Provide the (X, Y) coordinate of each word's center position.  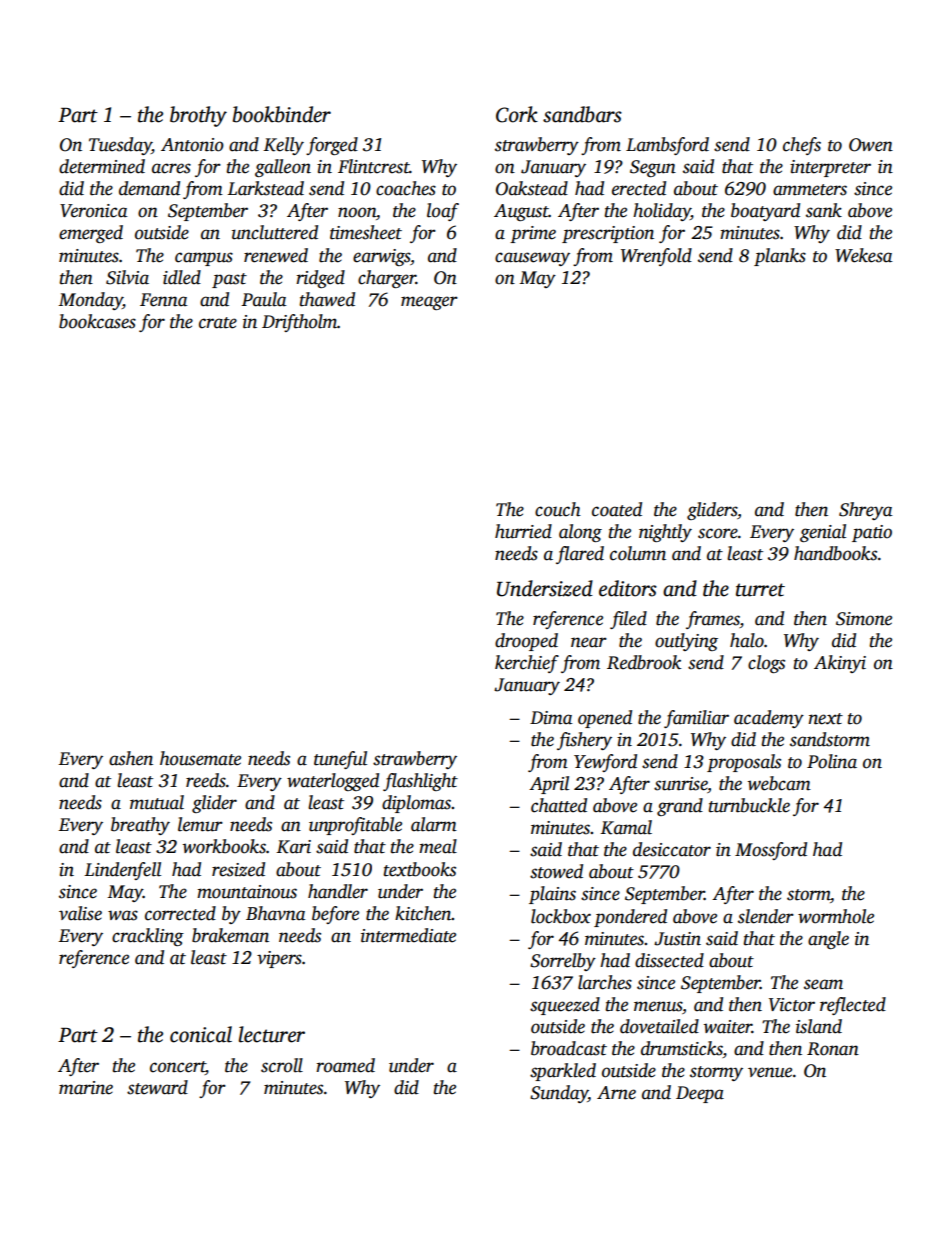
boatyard (765, 212)
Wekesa (864, 255)
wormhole (836, 916)
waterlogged (333, 782)
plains (552, 895)
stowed (556, 871)
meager (429, 303)
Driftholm (299, 323)
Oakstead (532, 188)
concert (178, 1067)
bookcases (97, 321)
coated (617, 509)
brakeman (230, 935)
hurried (523, 531)
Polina (832, 761)
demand (149, 188)
